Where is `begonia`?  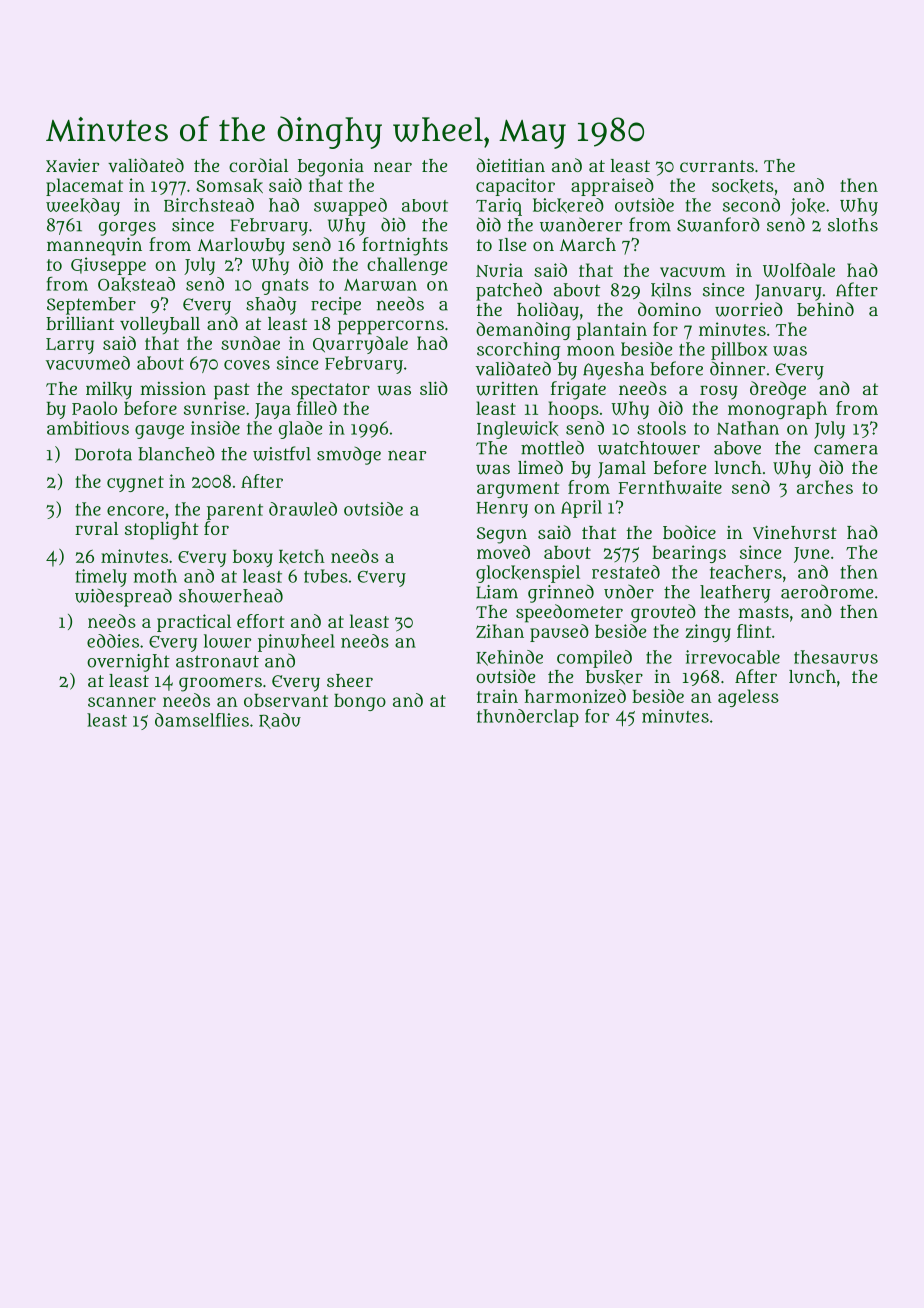 begonia is located at coordinates (331, 168).
